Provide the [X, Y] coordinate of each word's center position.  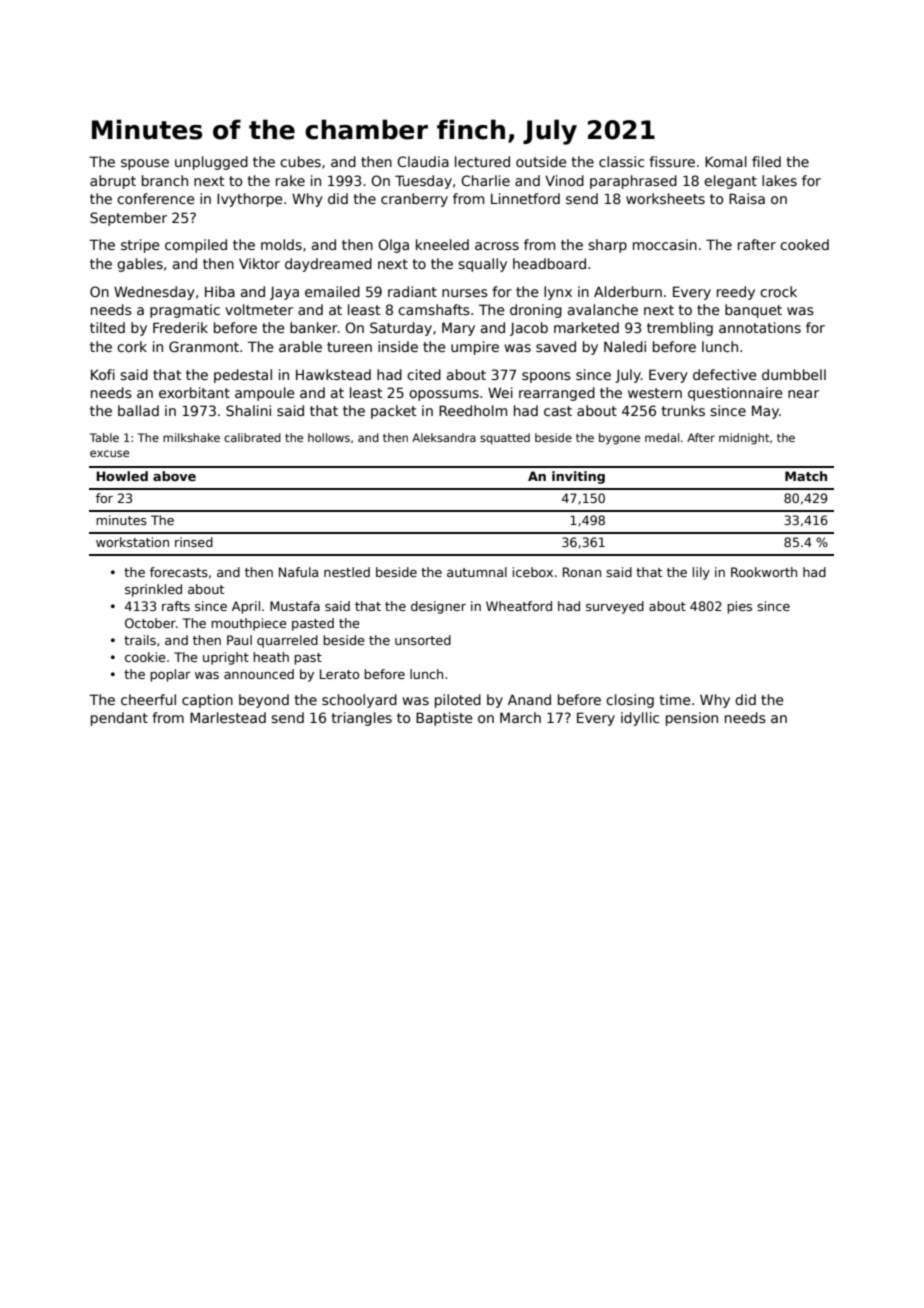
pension [692, 719]
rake [290, 180]
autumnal [477, 572]
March [520, 717]
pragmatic [185, 311]
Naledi [625, 346]
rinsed [194, 542]
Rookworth [764, 572]
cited [424, 374]
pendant [119, 719]
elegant [730, 182]
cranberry [414, 200]
